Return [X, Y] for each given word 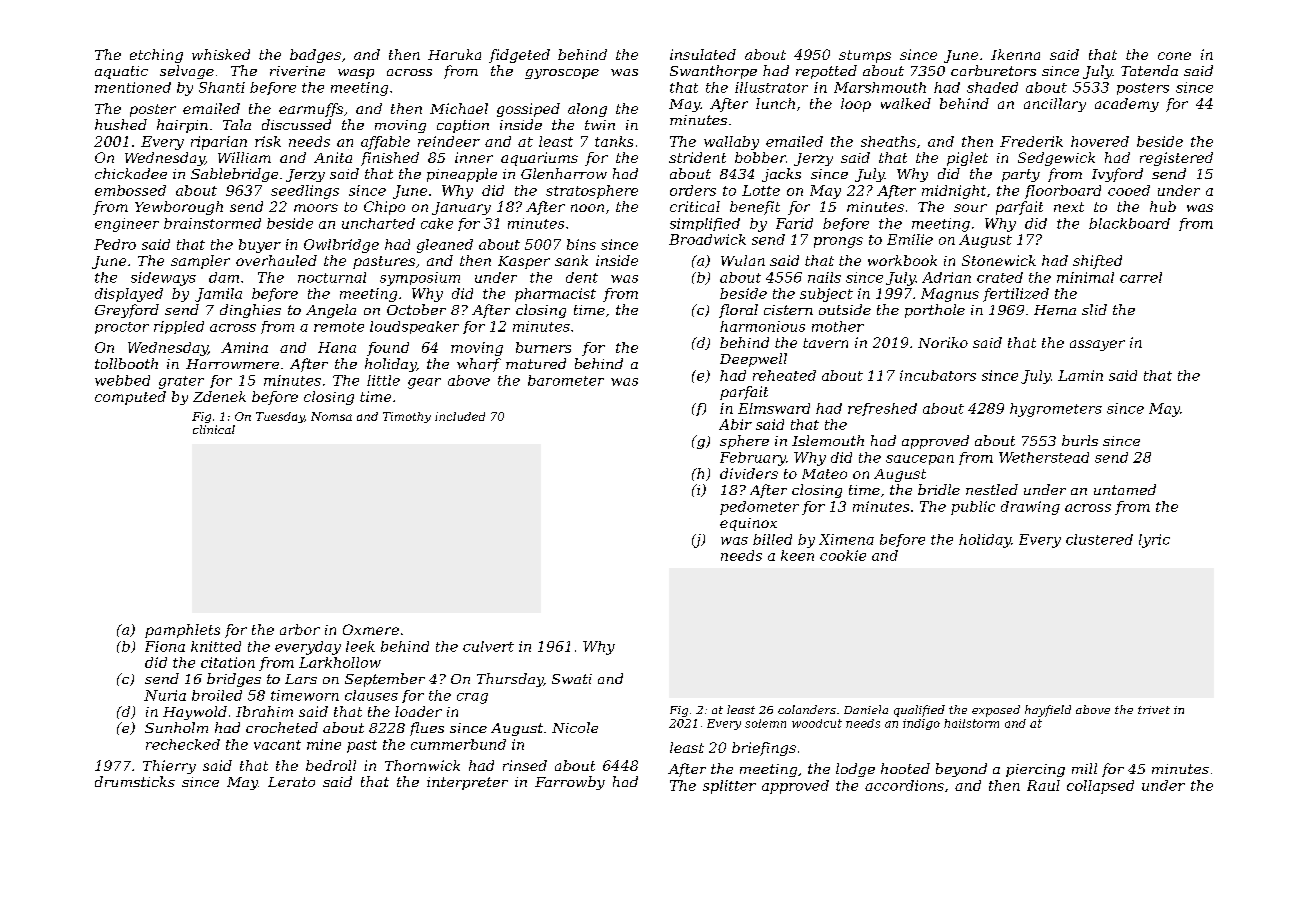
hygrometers [1056, 410]
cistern [788, 310]
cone [1174, 56]
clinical [214, 429]
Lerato [291, 782]
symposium [420, 279]
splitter [729, 787]
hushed [121, 124]
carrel [1141, 277]
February [753, 459]
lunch [775, 103]
